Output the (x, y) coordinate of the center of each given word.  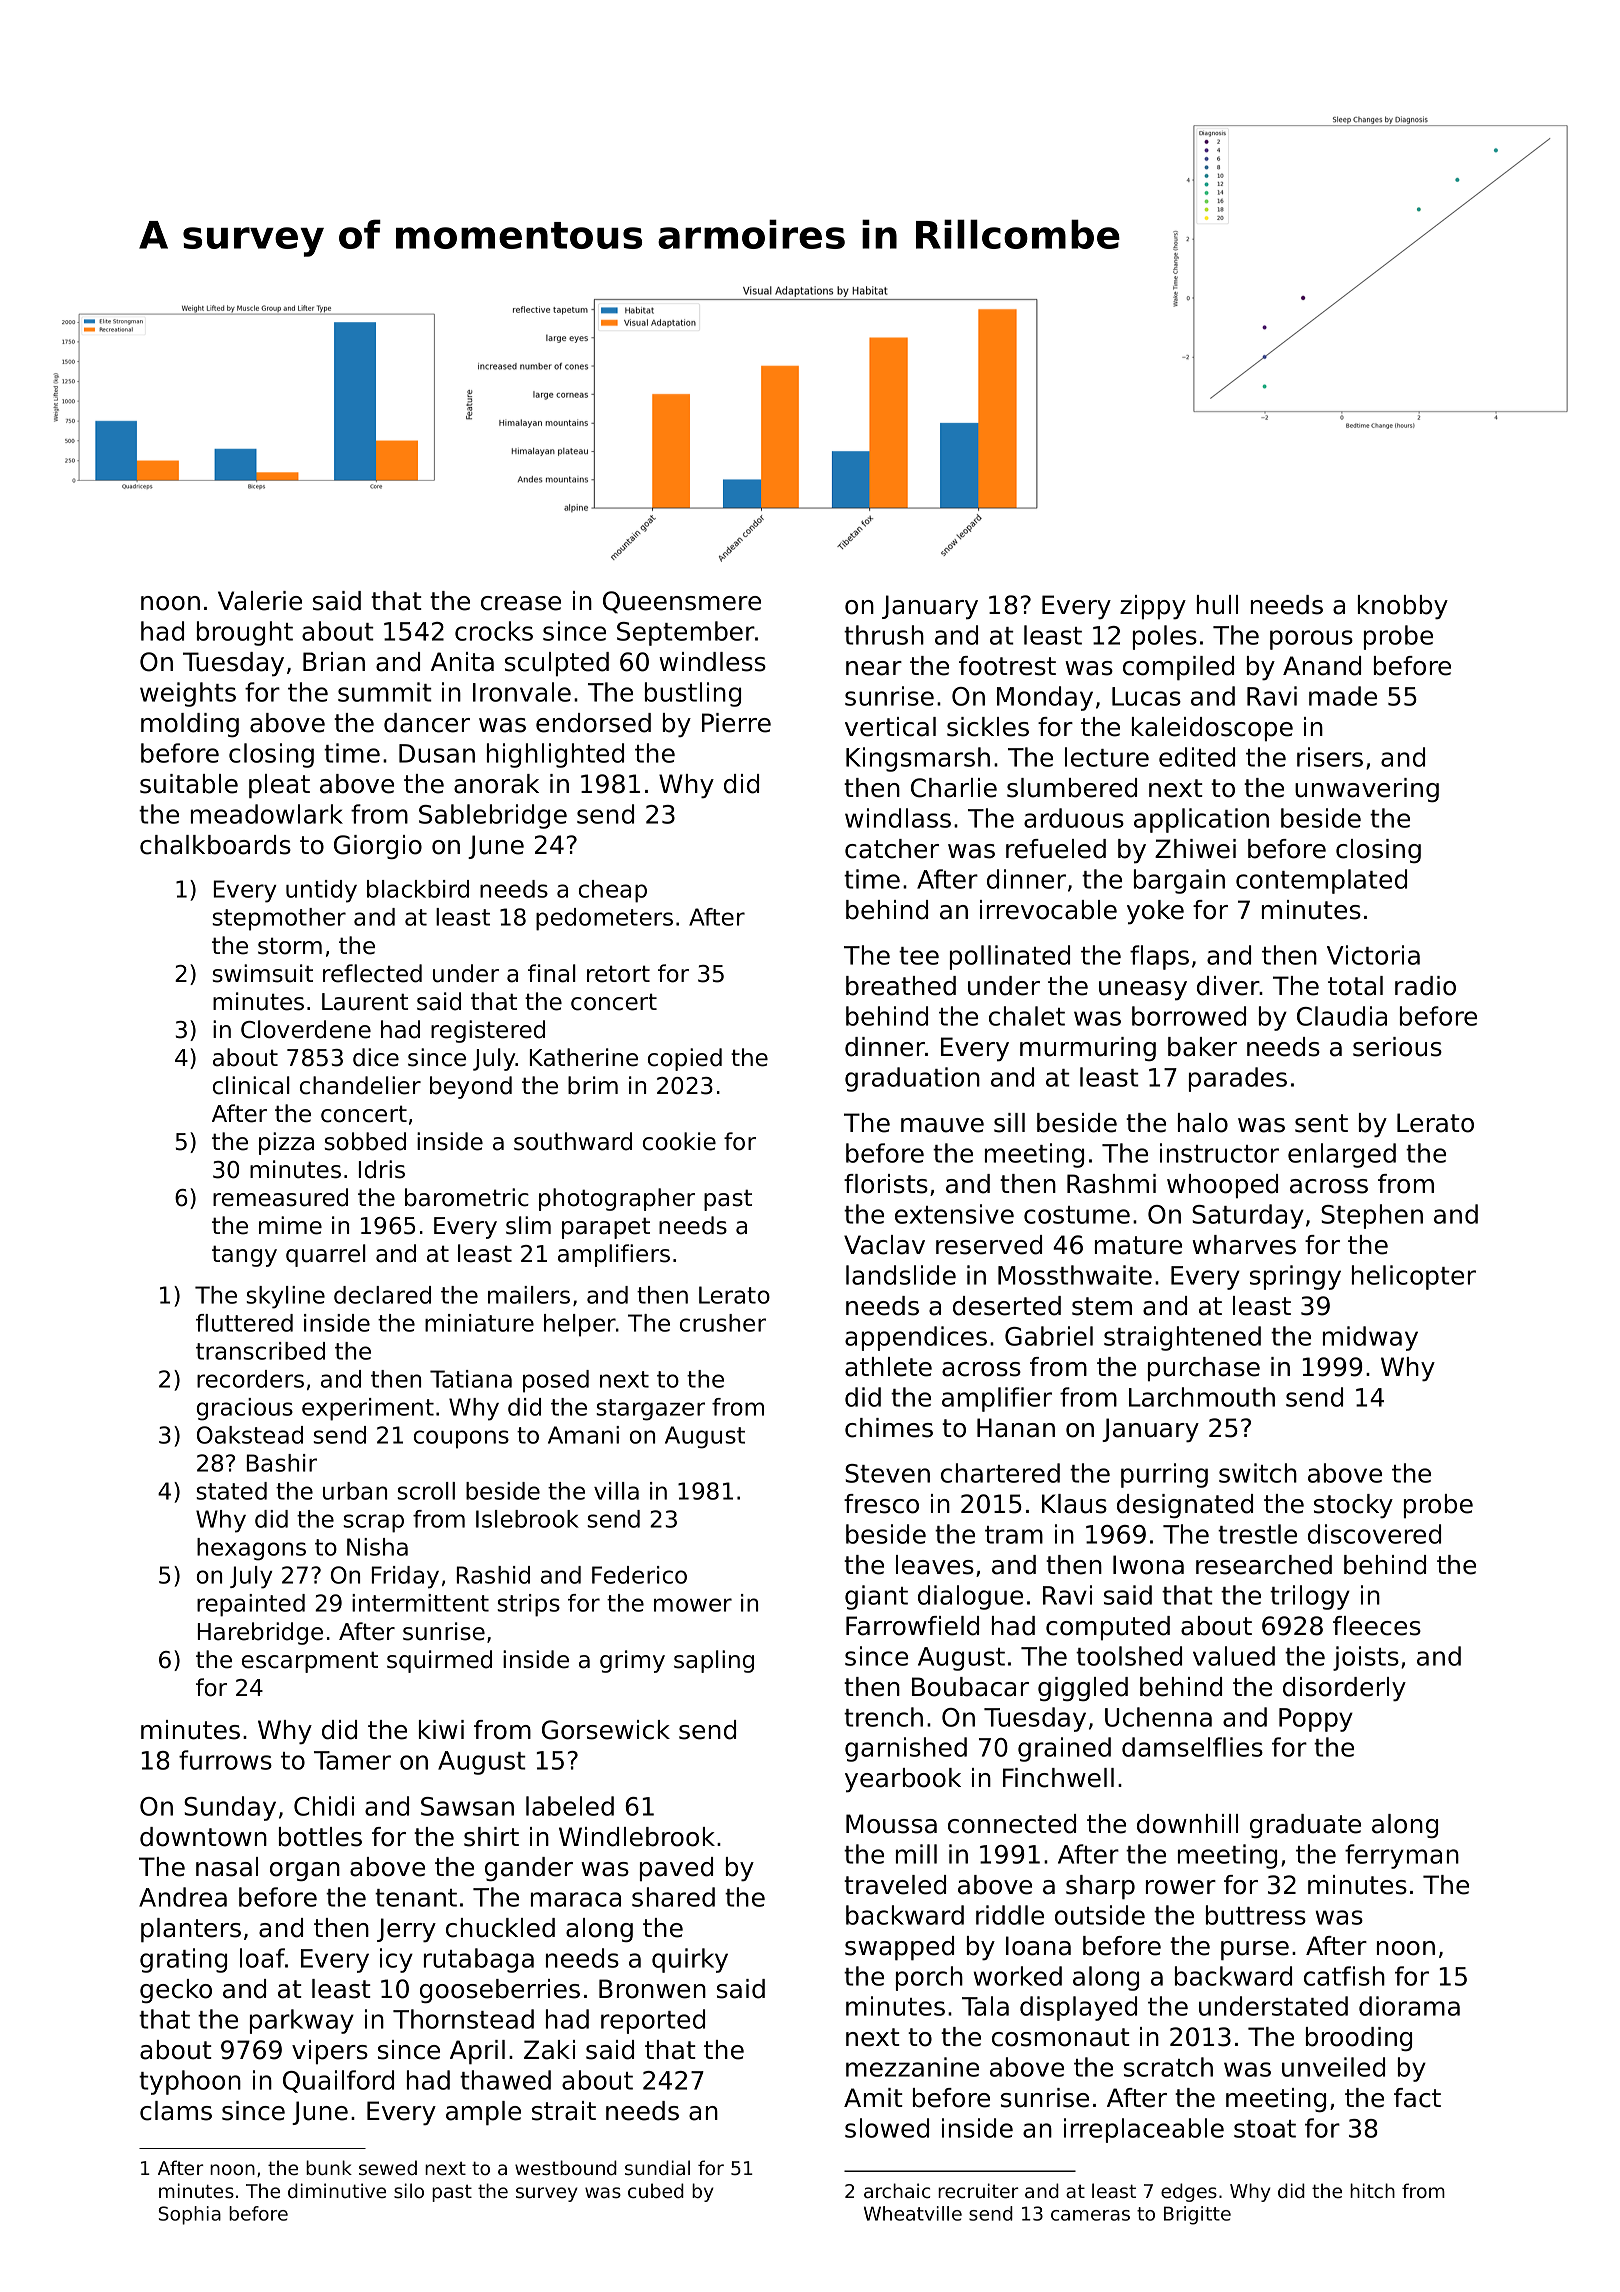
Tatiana (471, 1379)
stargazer (651, 1410)
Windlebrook (637, 1837)
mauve (942, 1125)
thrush (884, 635)
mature (1138, 1245)
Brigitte (1197, 2215)
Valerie (260, 601)
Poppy (1316, 1720)
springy (1295, 1277)
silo (409, 2190)
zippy (1153, 607)
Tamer (352, 1760)
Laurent (365, 1002)
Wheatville (913, 2213)
